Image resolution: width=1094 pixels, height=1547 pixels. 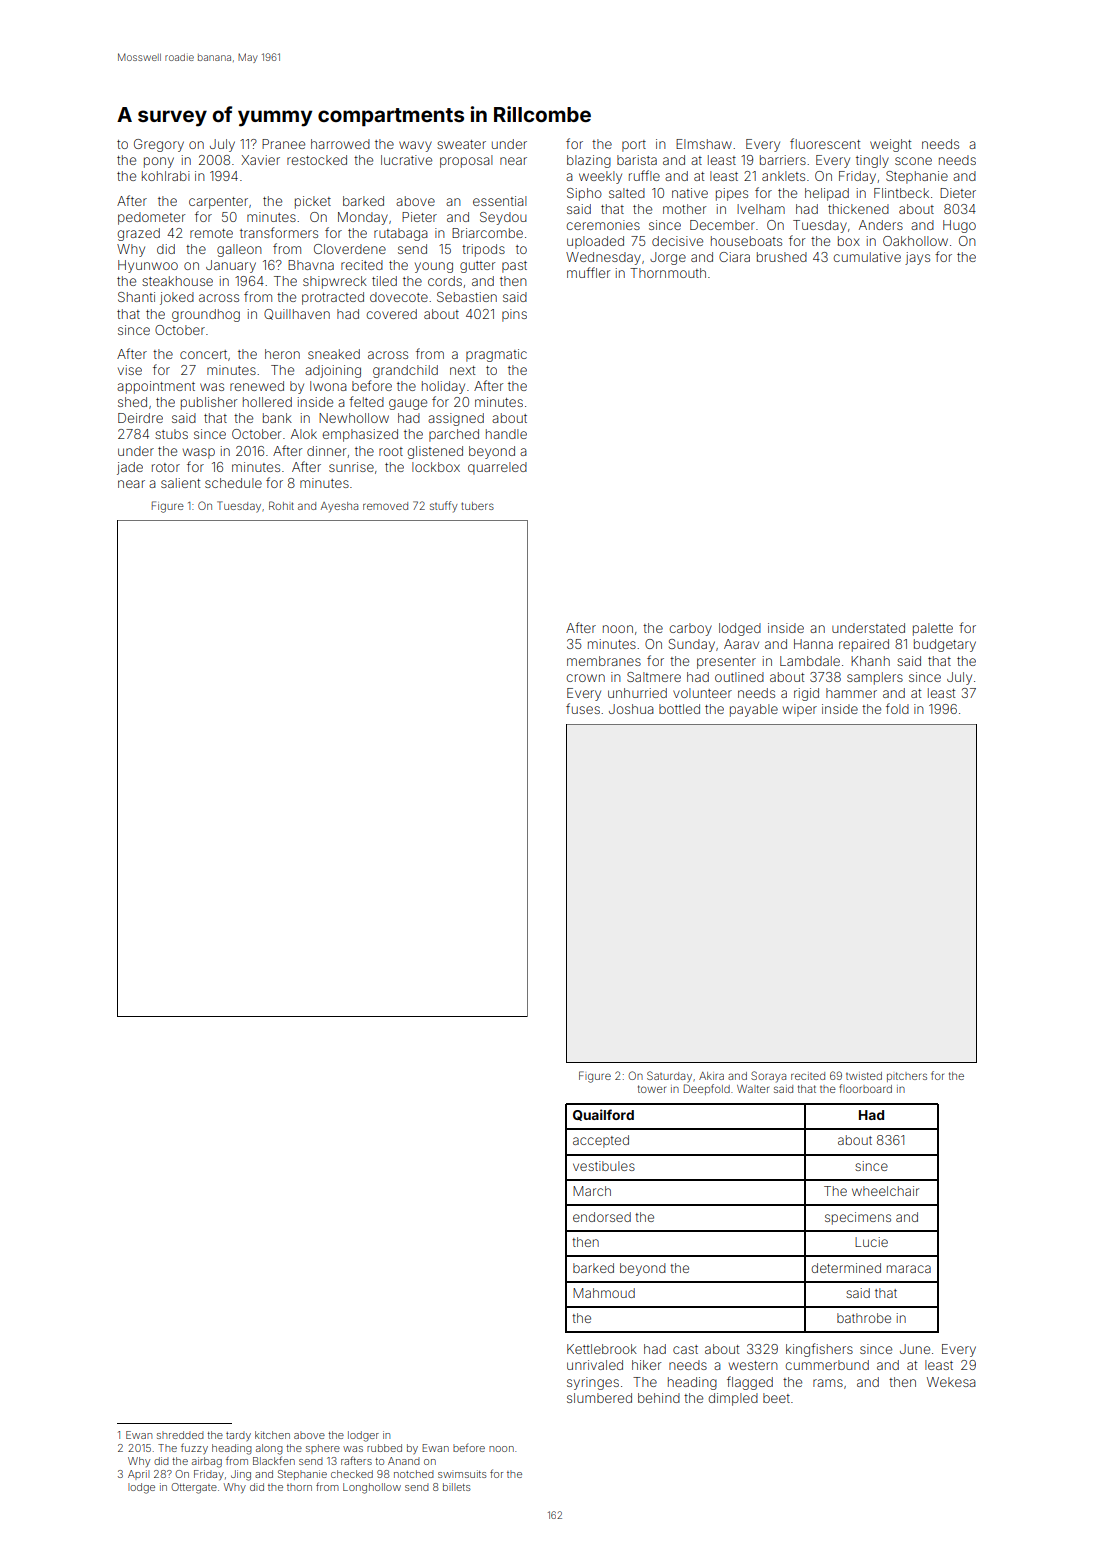 What do you see at coordinates (603, 1115) in the screenshot?
I see `Quailford` at bounding box center [603, 1115].
